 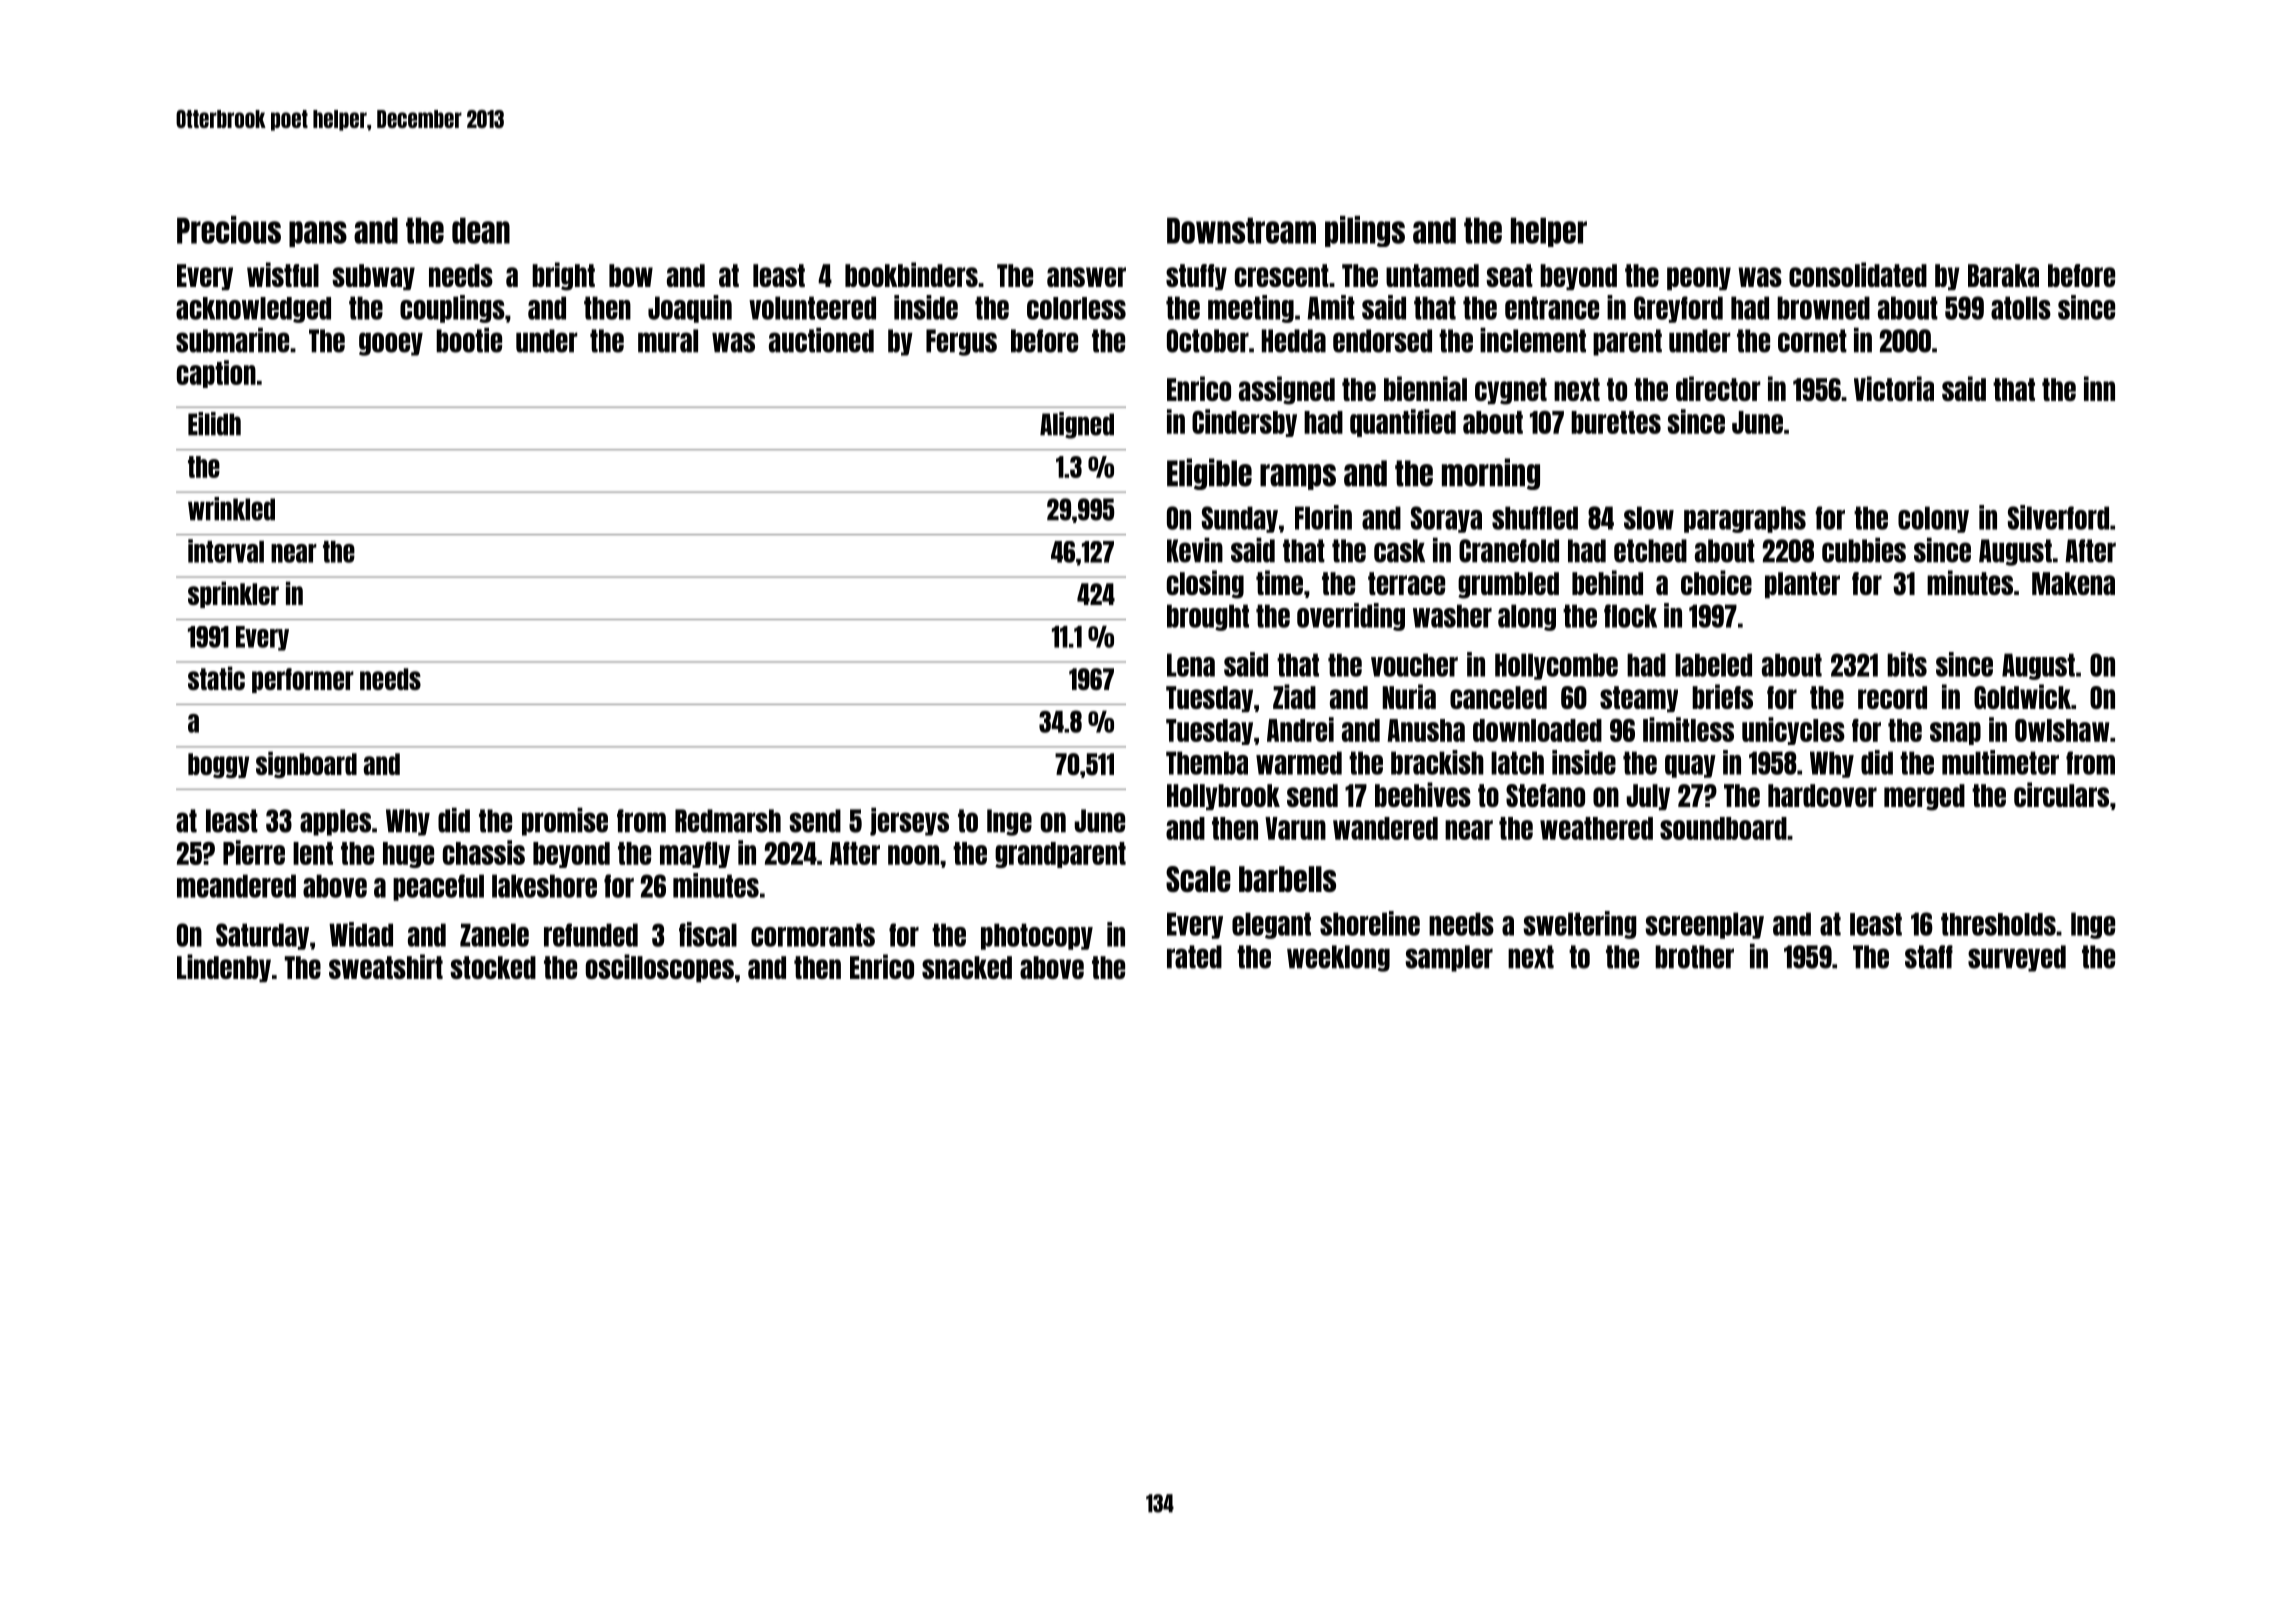 What do you see at coordinates (2058, 517) in the screenshot?
I see `Silverford` at bounding box center [2058, 517].
